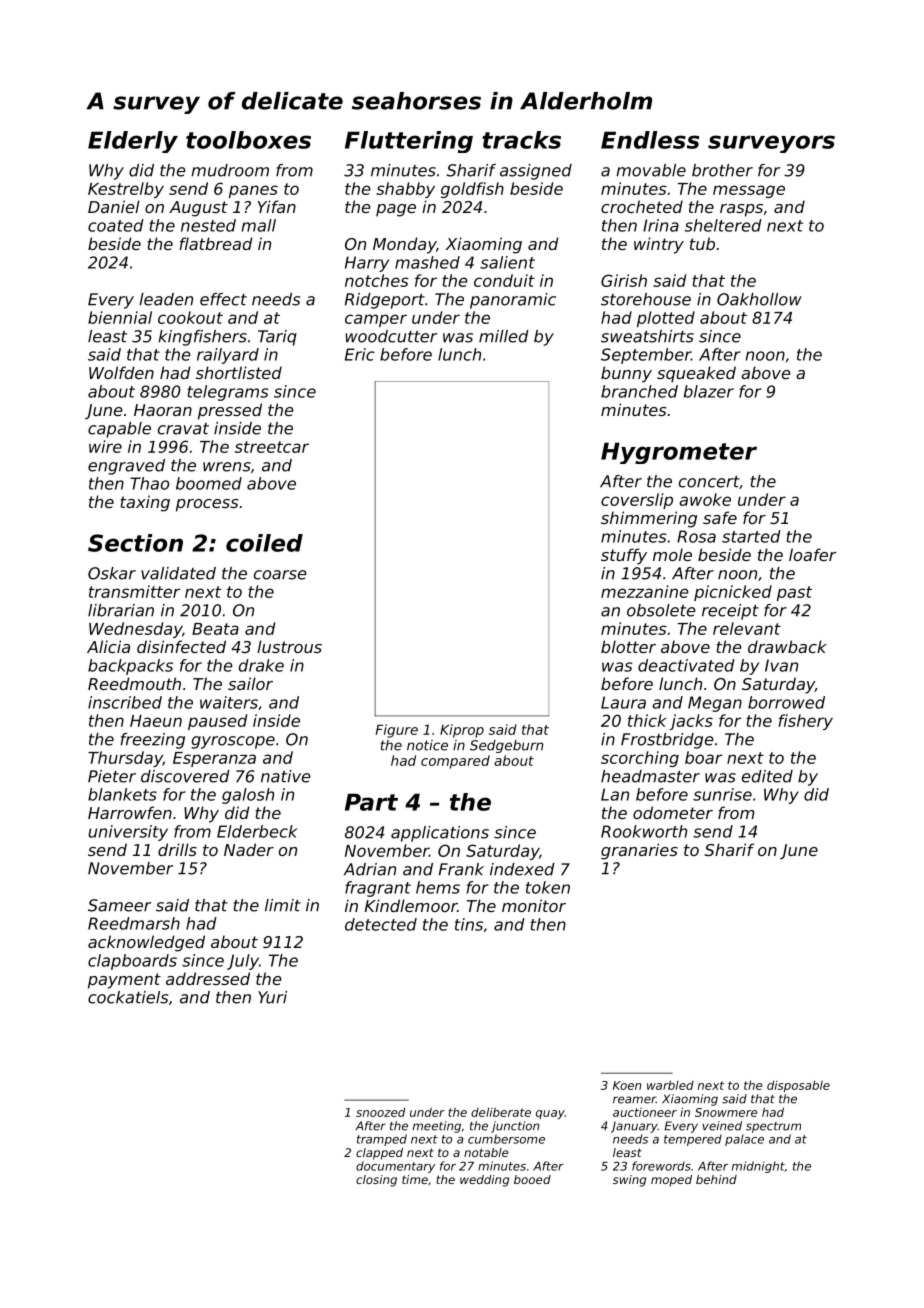 This screenshot has width=924, height=1308. Describe the element at coordinates (759, 299) in the screenshot. I see `Oakhollow` at that location.
